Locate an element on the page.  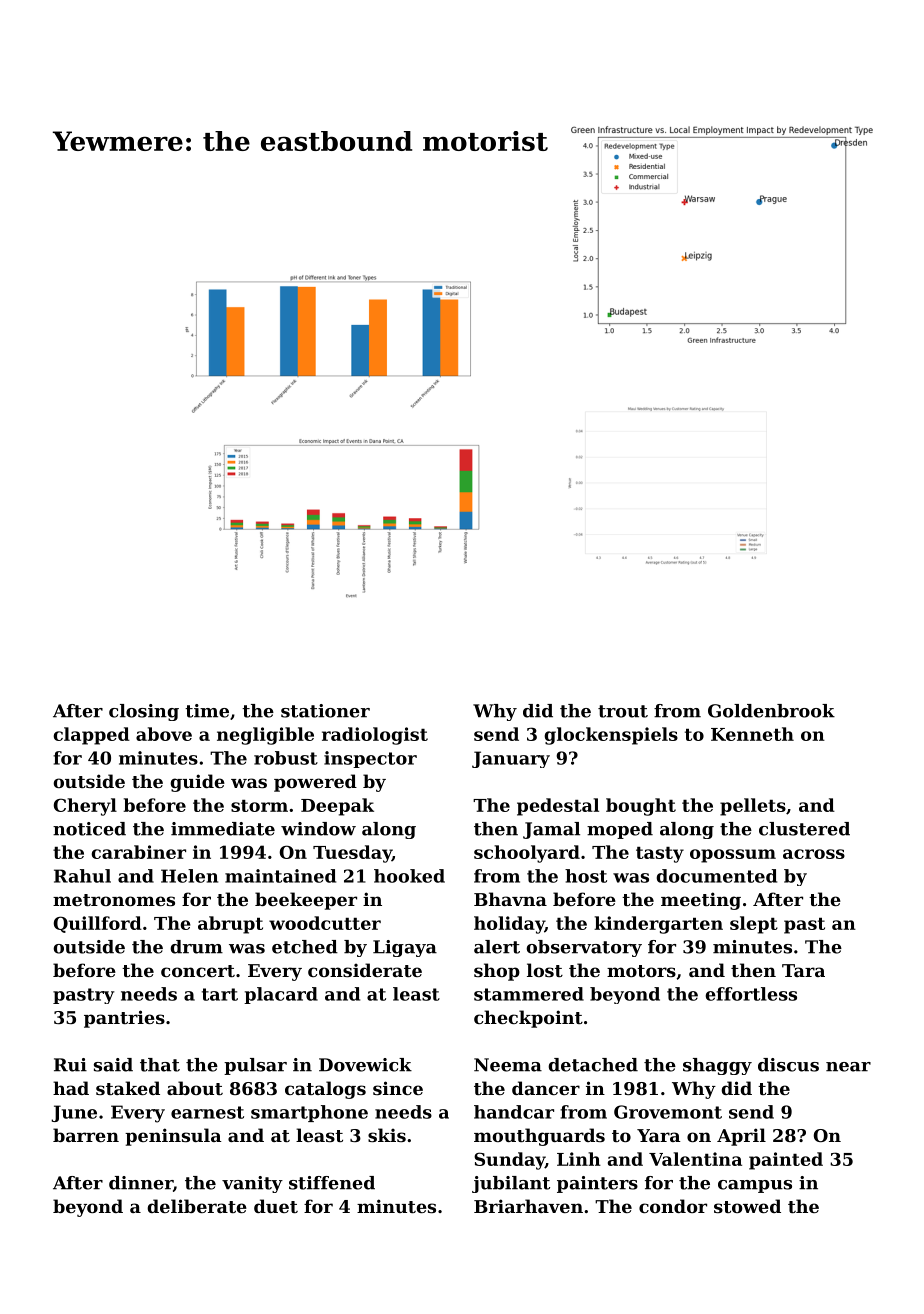
handcar is located at coordinates (514, 1112).
